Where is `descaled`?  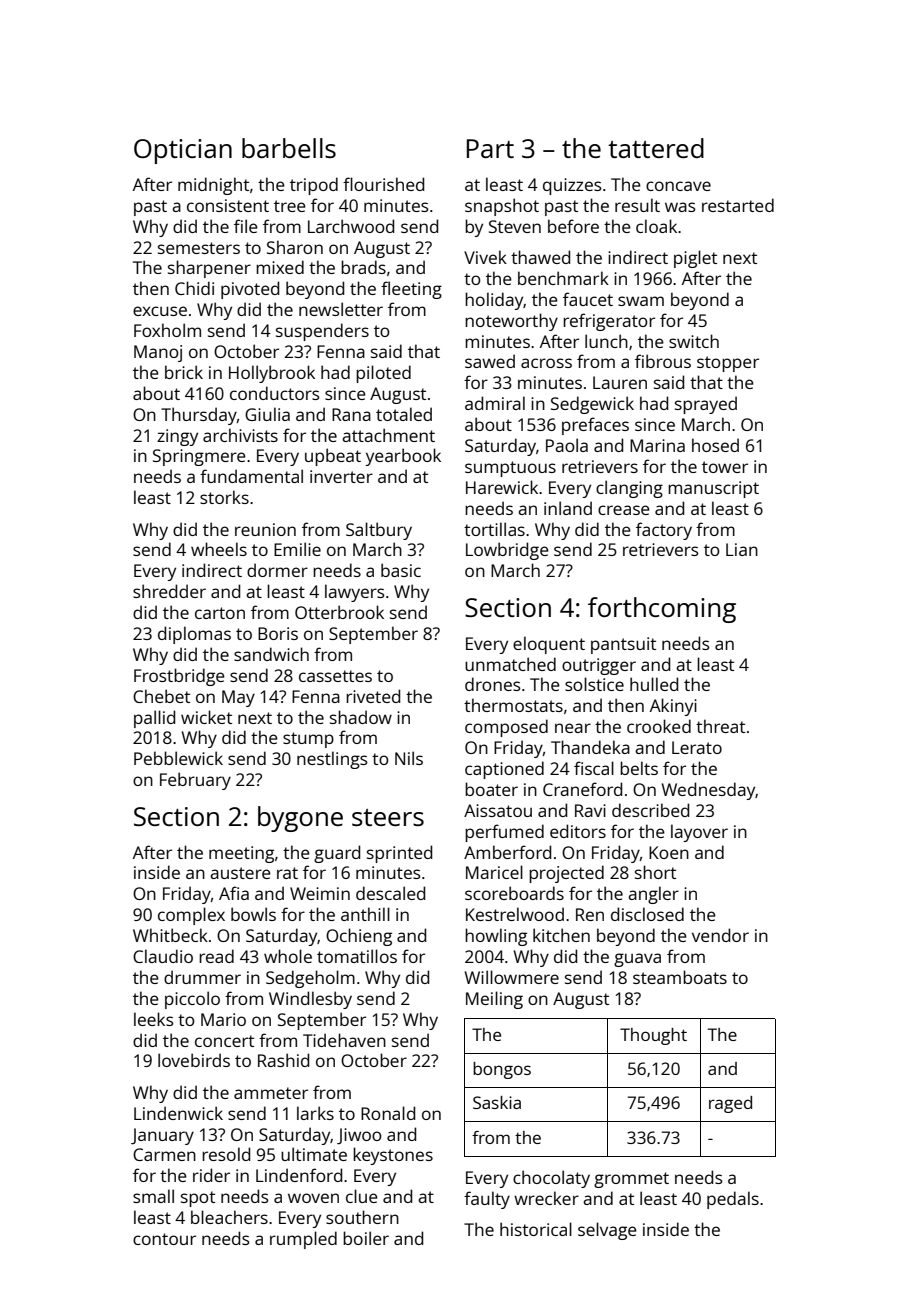
descaled is located at coordinates (390, 893).
